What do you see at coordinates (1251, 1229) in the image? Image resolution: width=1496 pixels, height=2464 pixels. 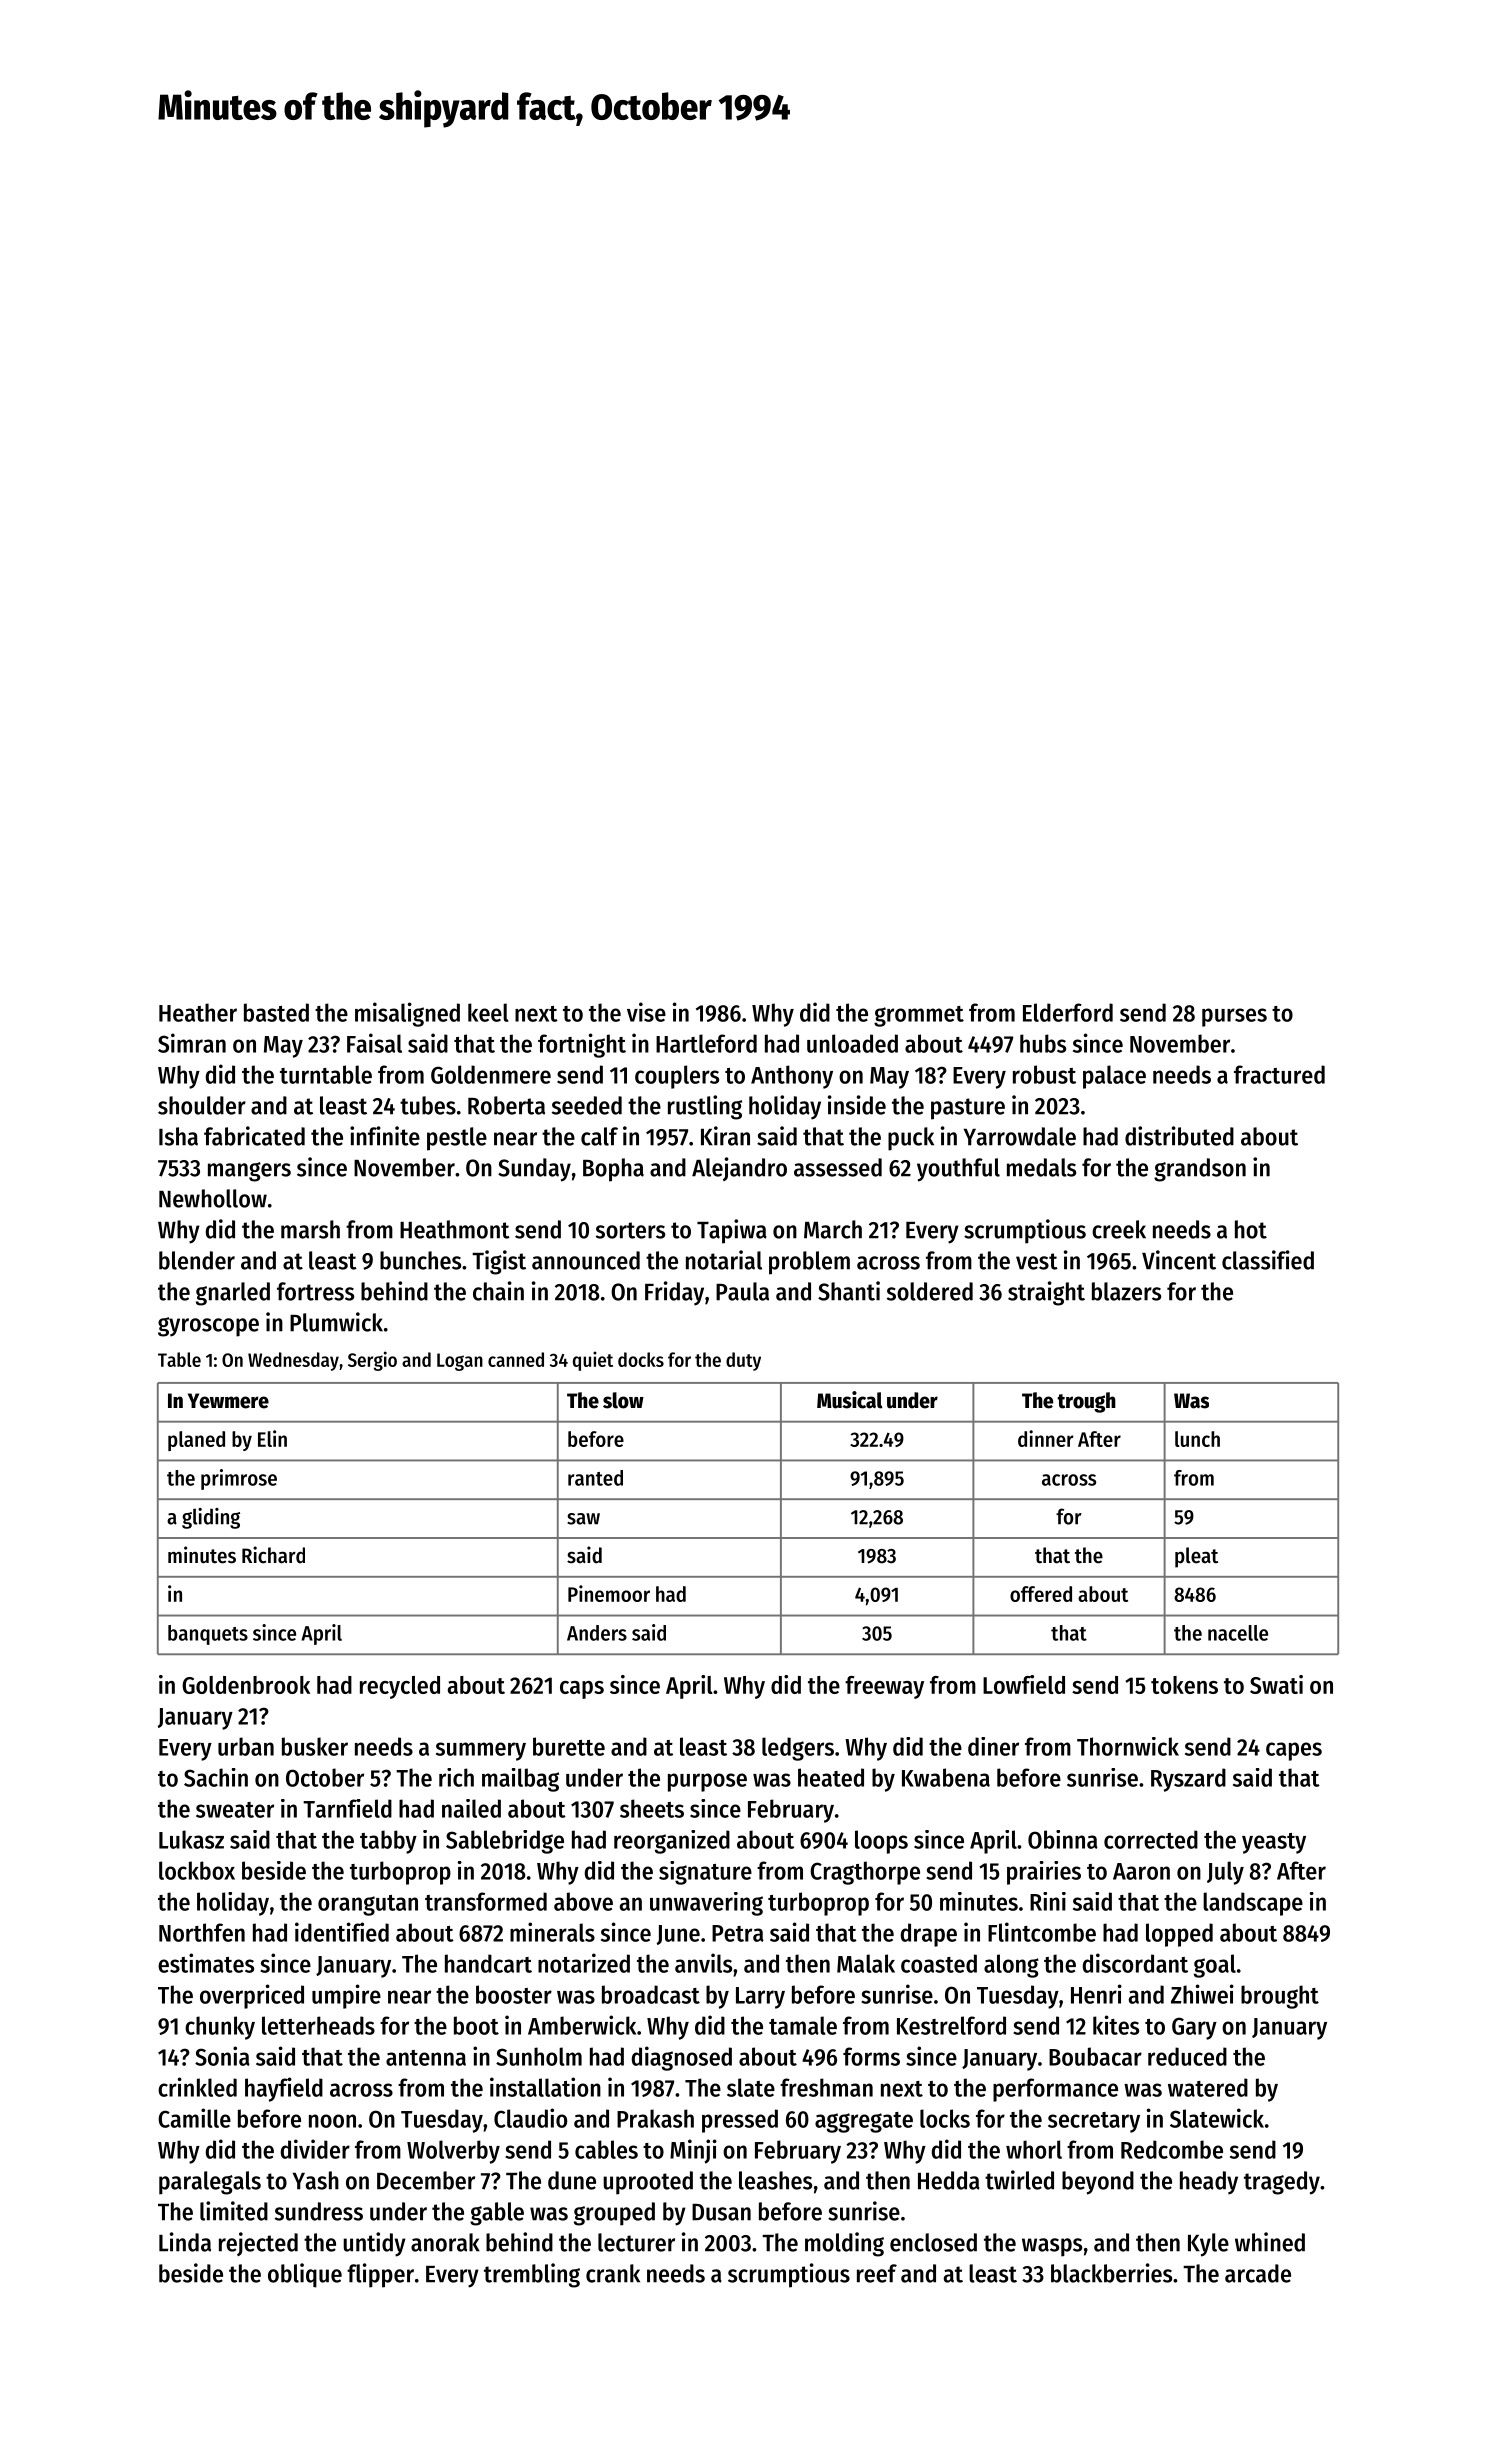 I see `hot` at bounding box center [1251, 1229].
